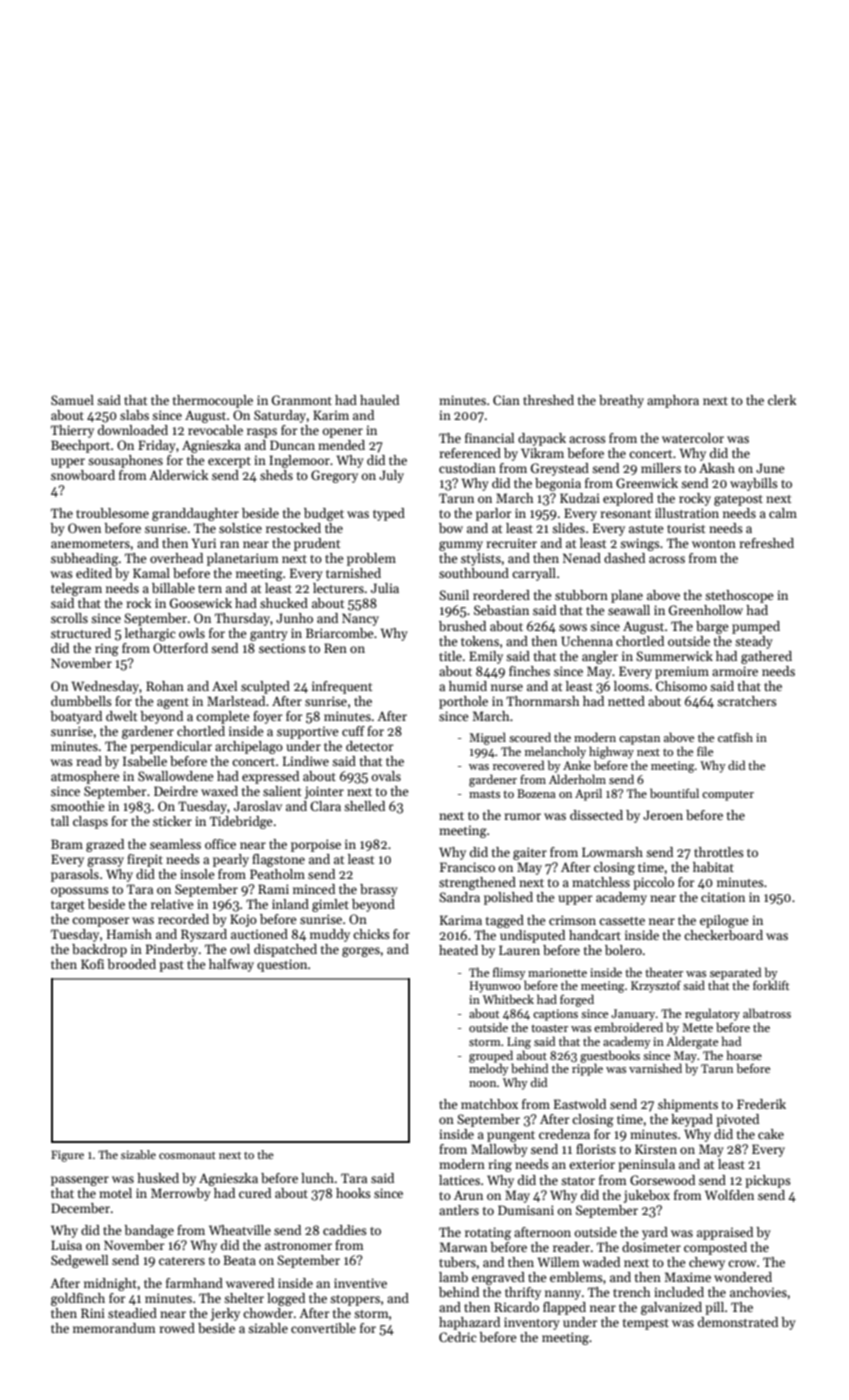 The height and width of the screenshot is (1400, 849). Describe the element at coordinates (457, 1337) in the screenshot. I see `Cedric` at that location.
